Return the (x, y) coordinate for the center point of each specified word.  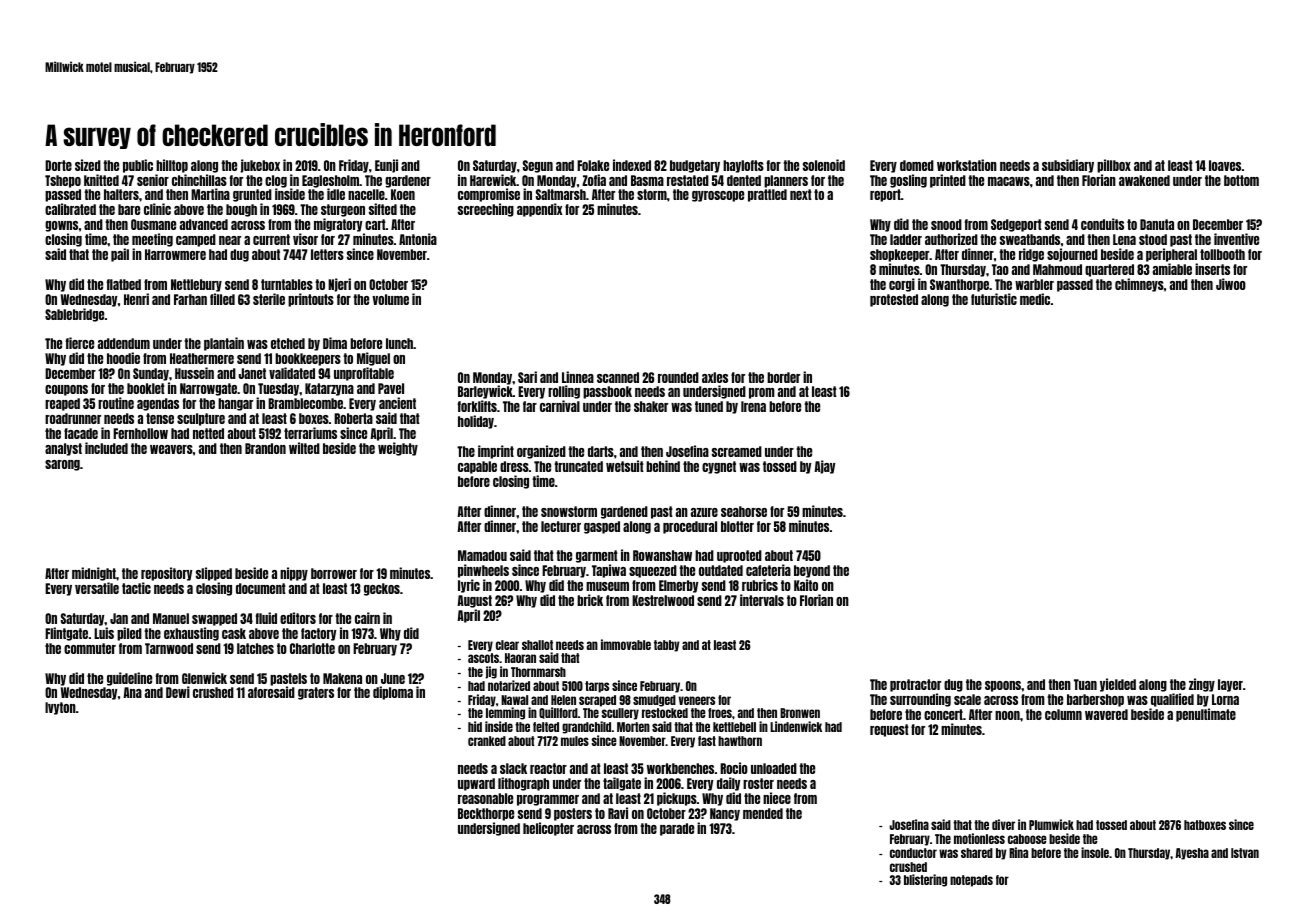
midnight (94, 574)
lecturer (561, 526)
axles (715, 377)
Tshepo (63, 181)
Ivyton (60, 708)
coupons (66, 390)
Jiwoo (1231, 284)
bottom (1241, 180)
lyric (469, 586)
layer (1230, 685)
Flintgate (66, 634)
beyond (812, 571)
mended (763, 813)
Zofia (594, 180)
